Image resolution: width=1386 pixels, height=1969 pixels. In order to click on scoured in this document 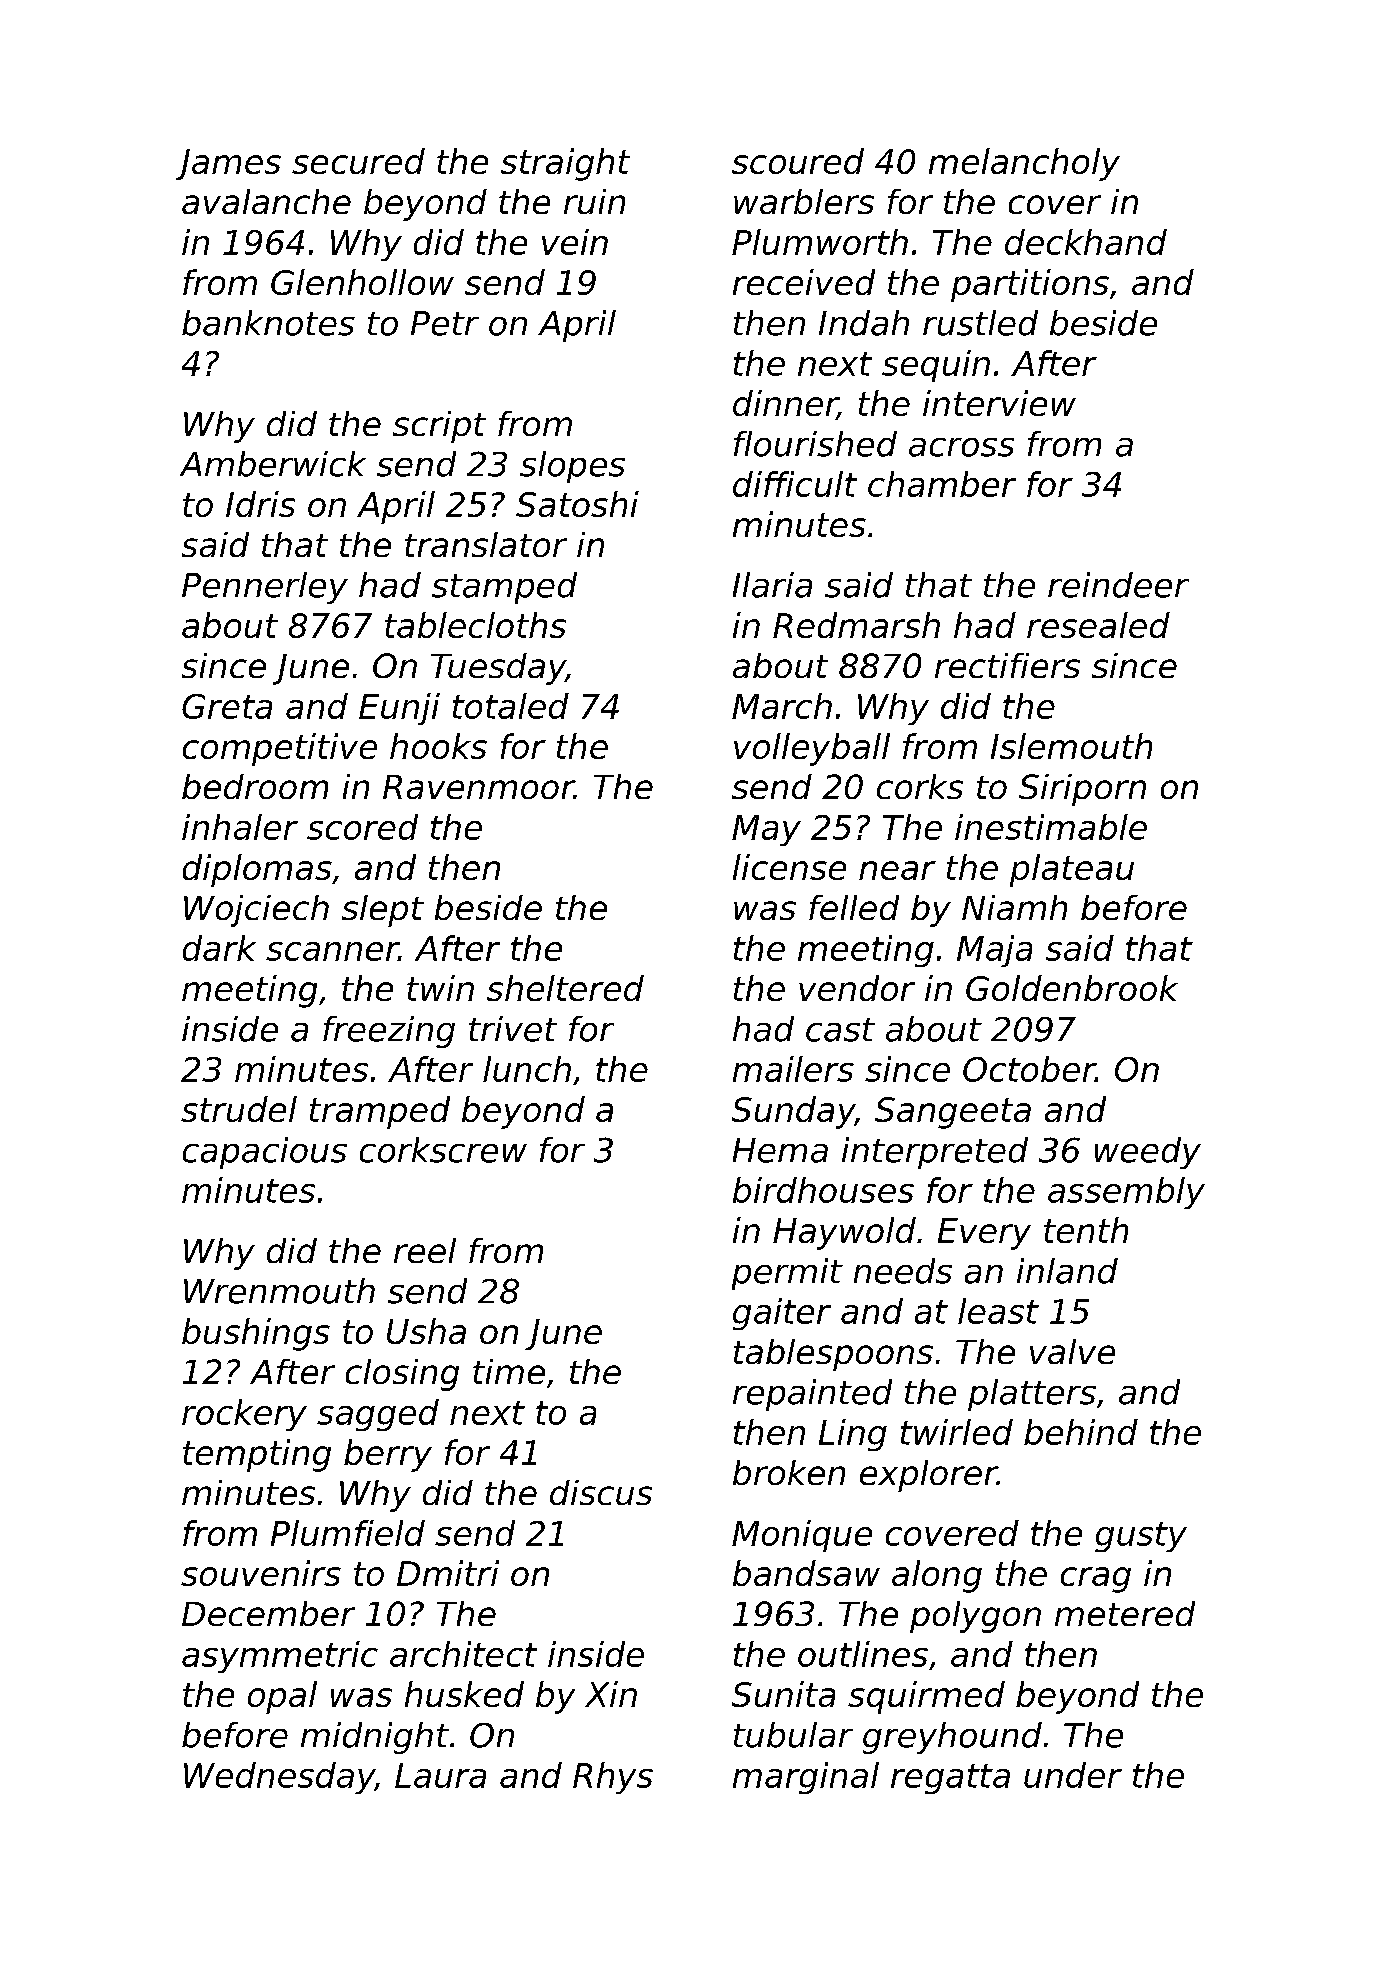, I will do `click(798, 161)`.
